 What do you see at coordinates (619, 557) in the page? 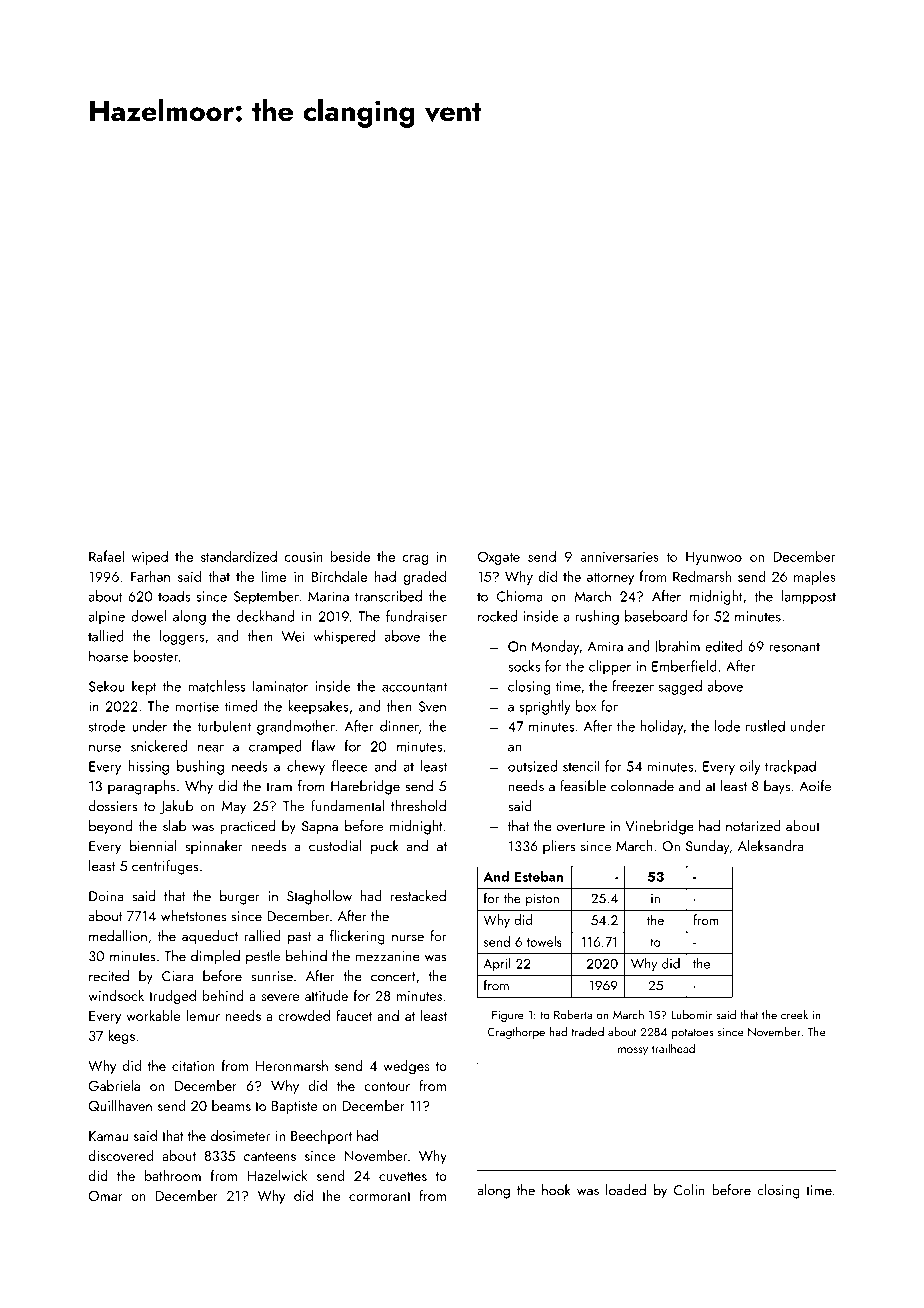
I see `anniversaries` at bounding box center [619, 557].
